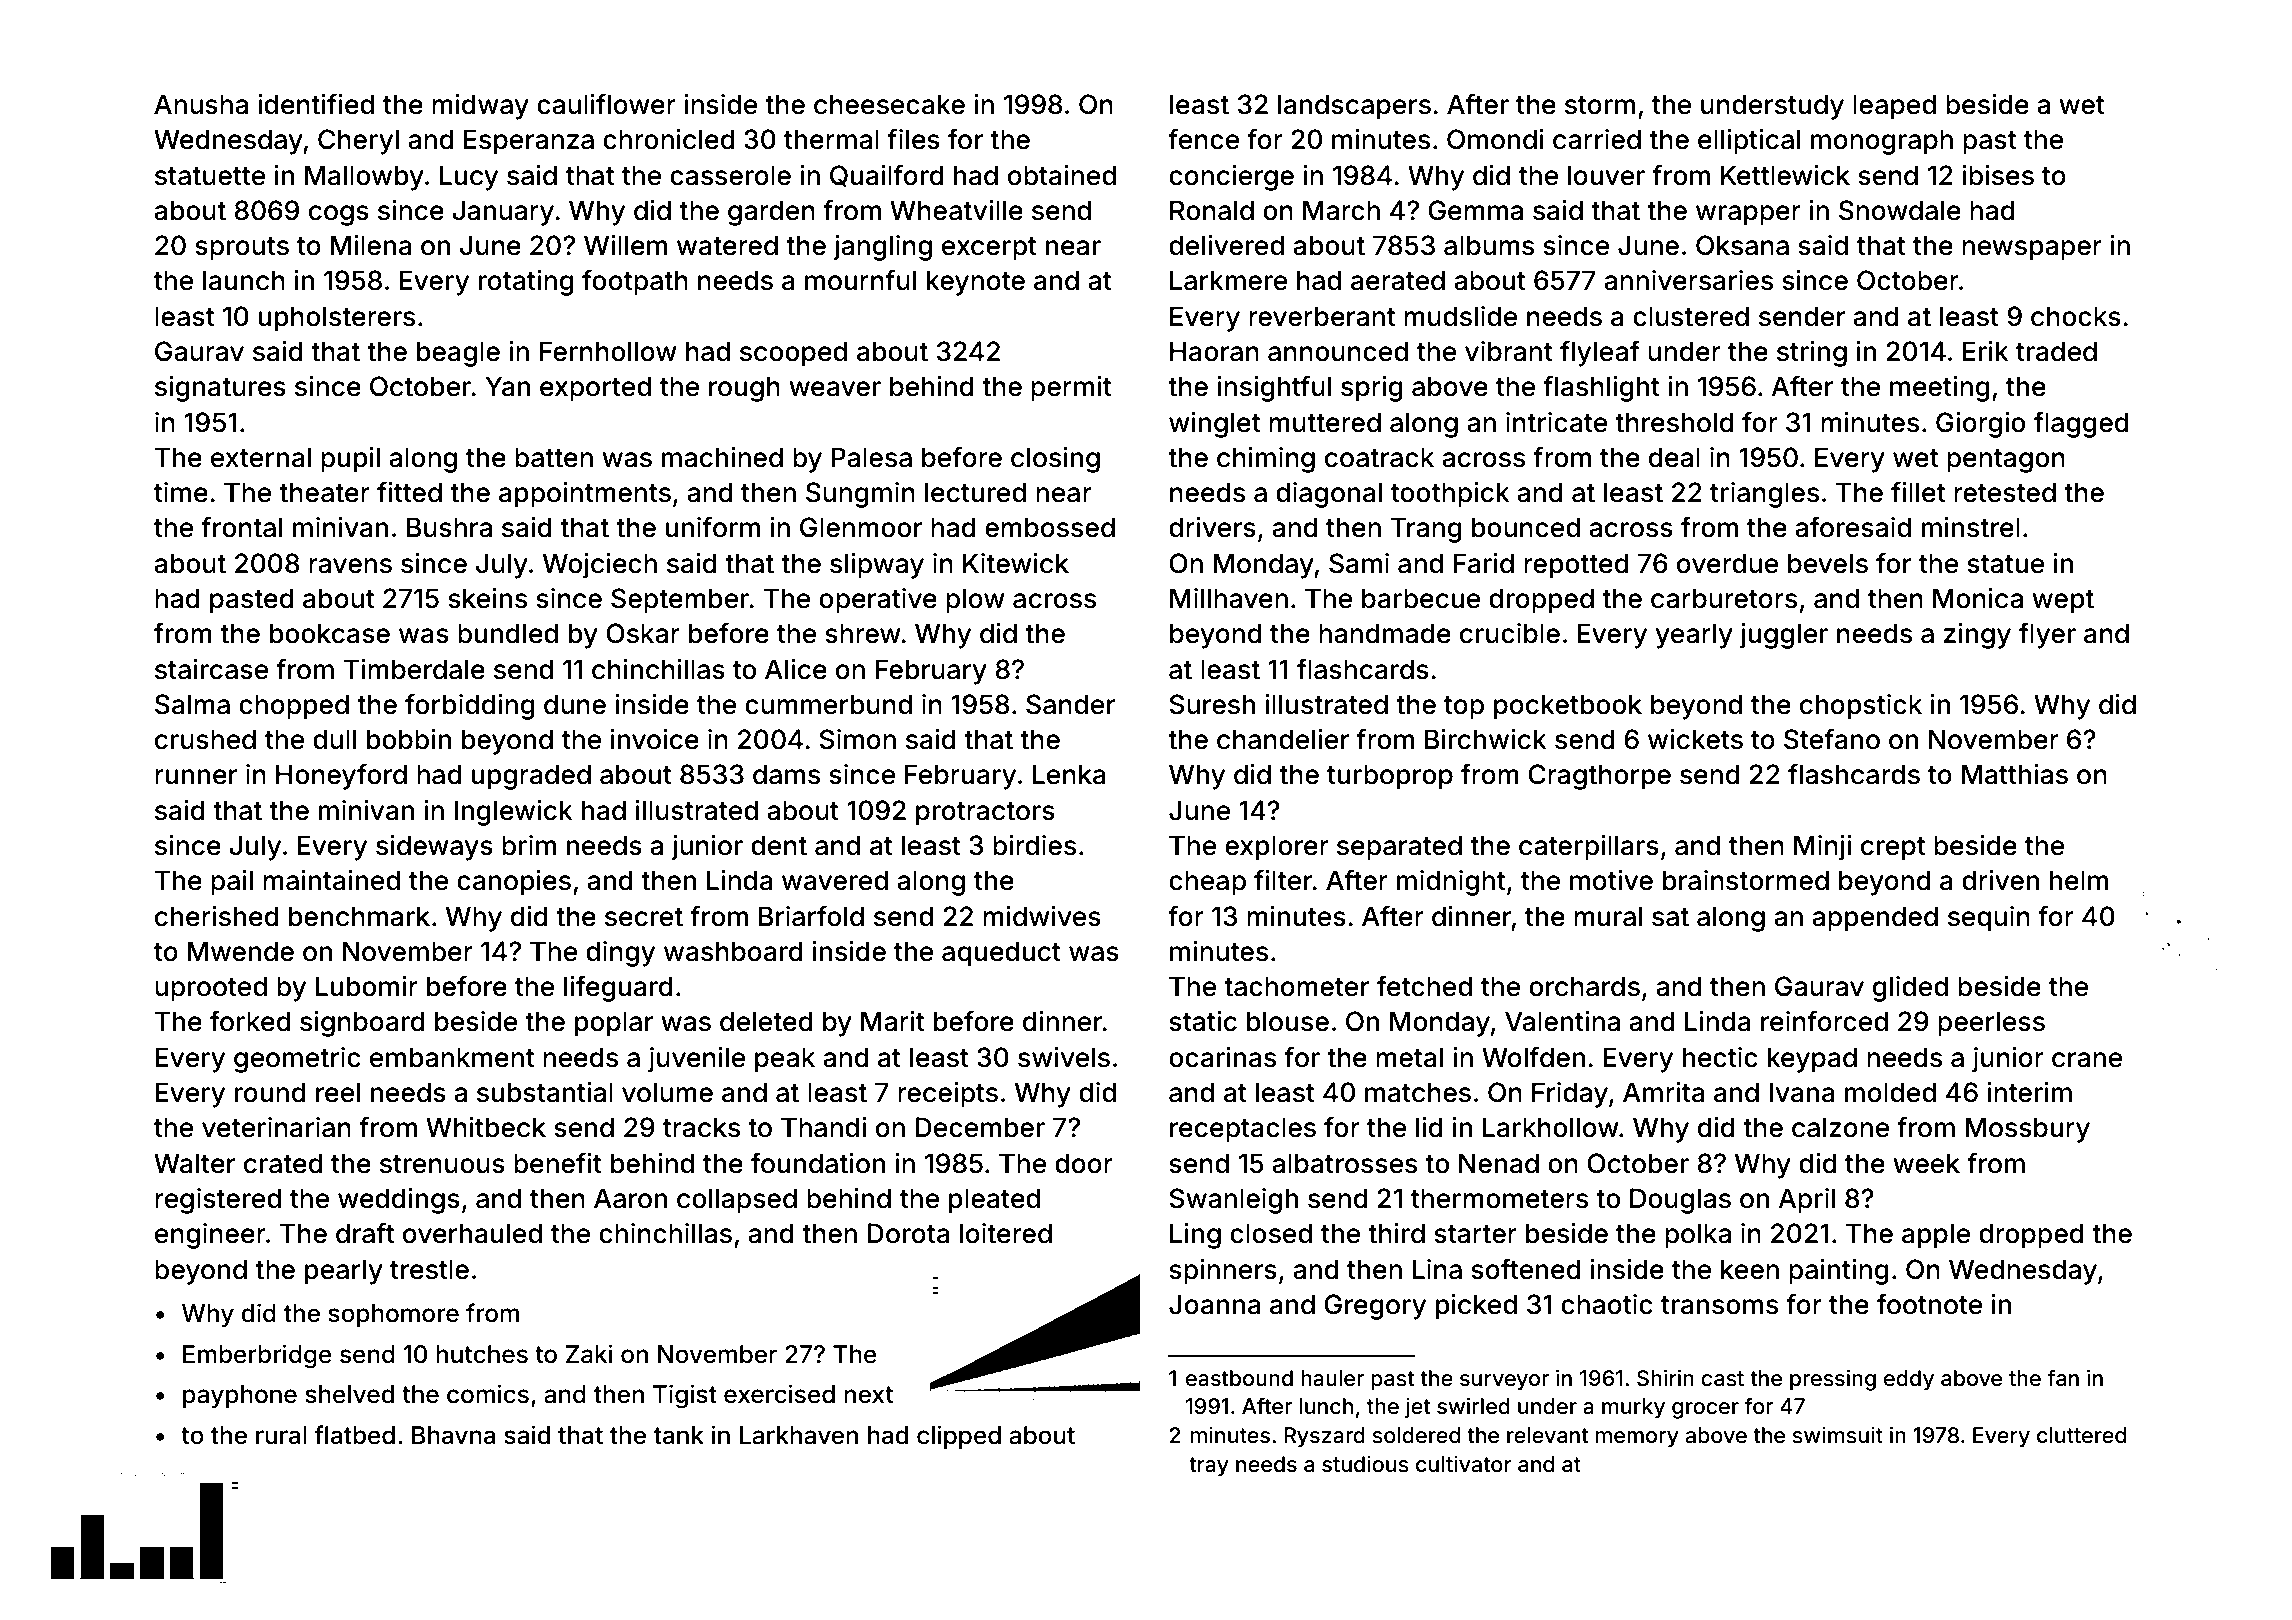  What do you see at coordinates (1991, 1024) in the image?
I see `peerless` at bounding box center [1991, 1024].
